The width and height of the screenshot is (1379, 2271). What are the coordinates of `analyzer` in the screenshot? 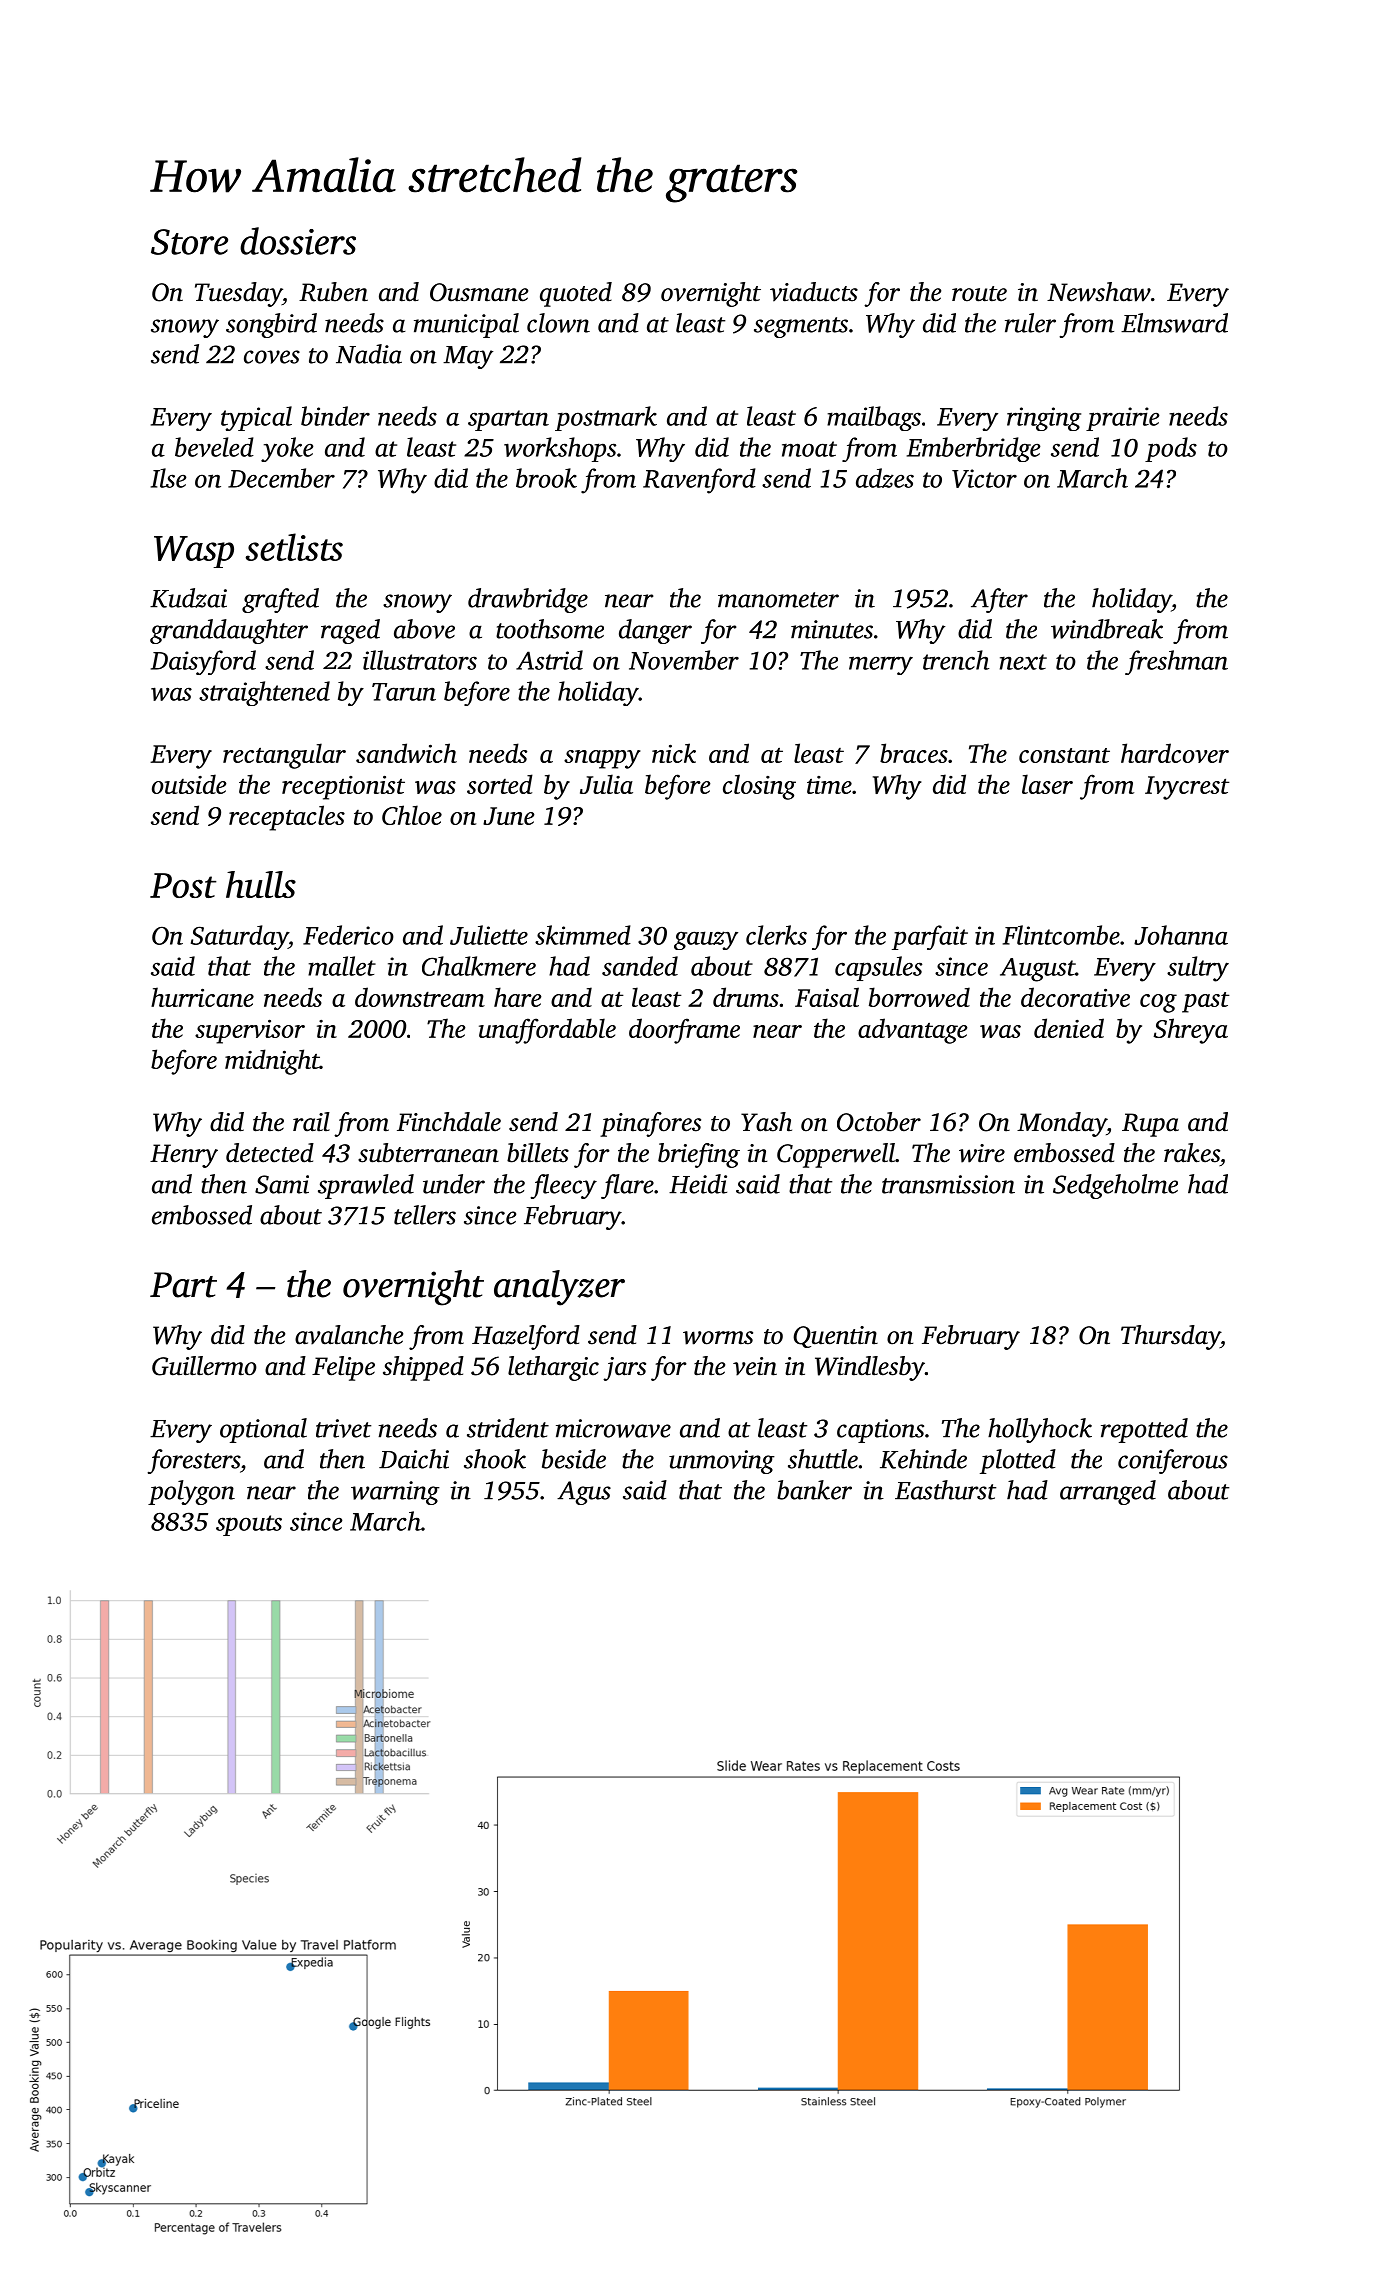 It's located at (559, 1288).
